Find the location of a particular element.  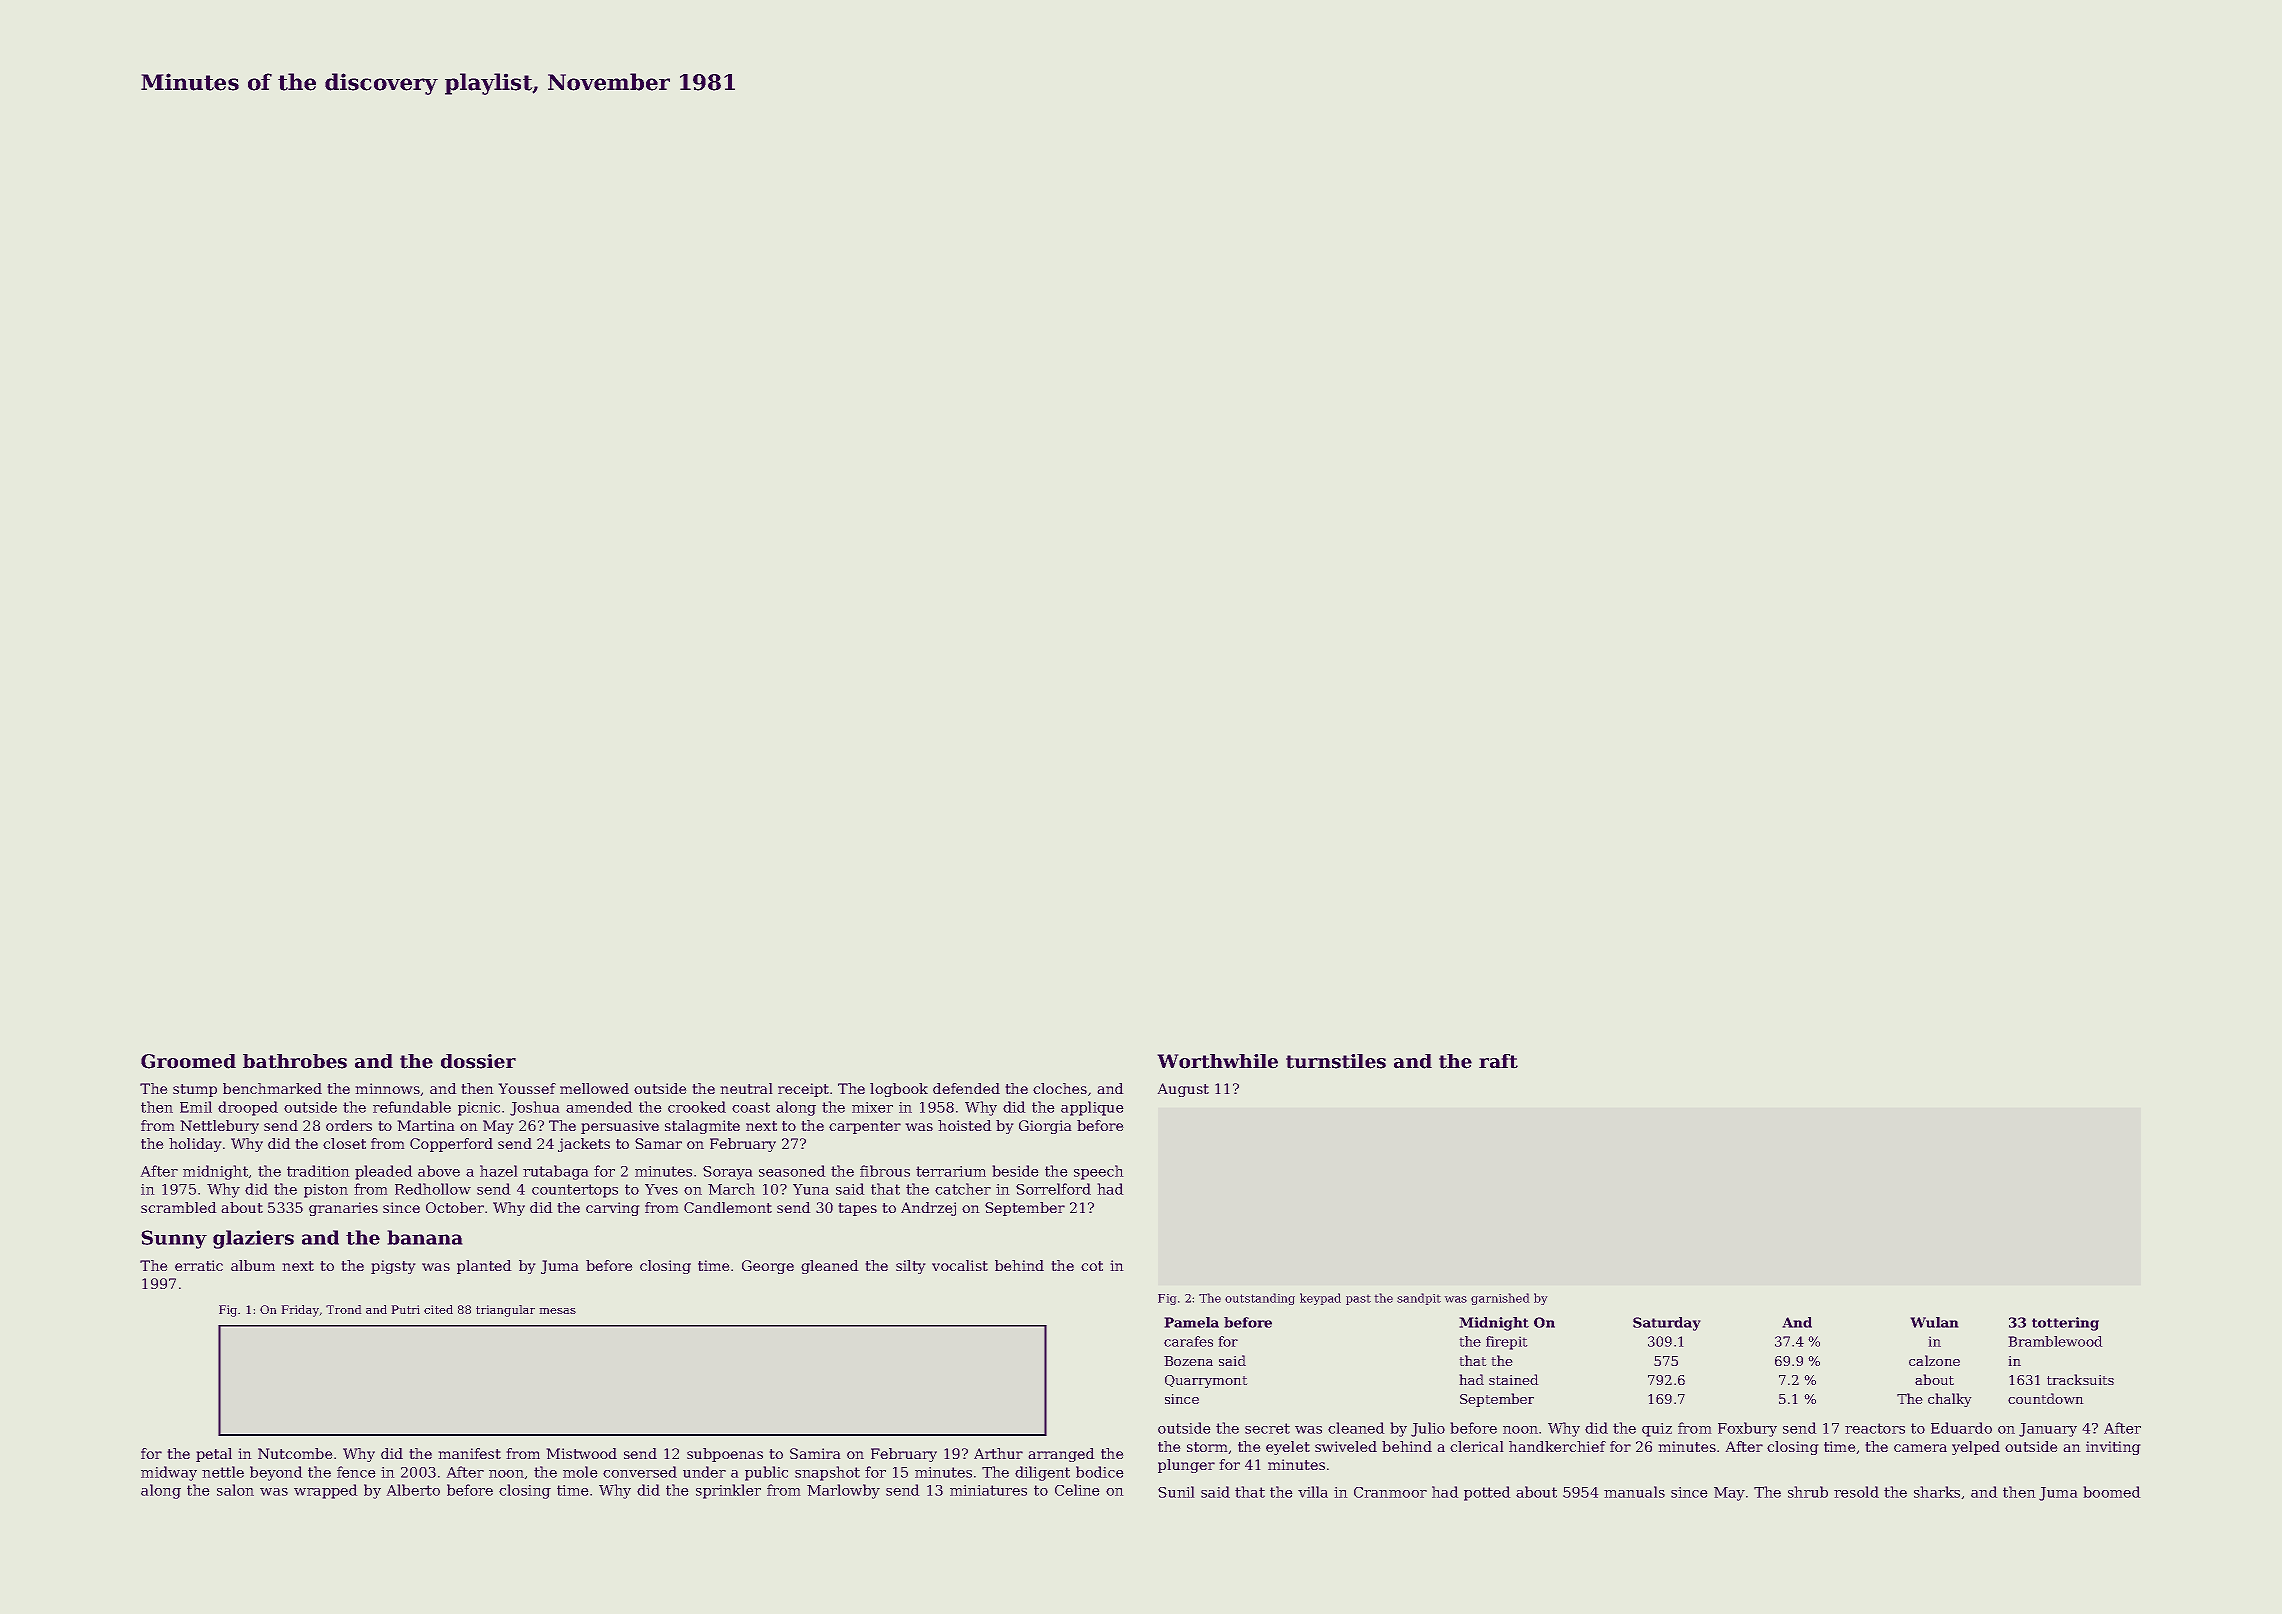

granaries is located at coordinates (343, 1209).
